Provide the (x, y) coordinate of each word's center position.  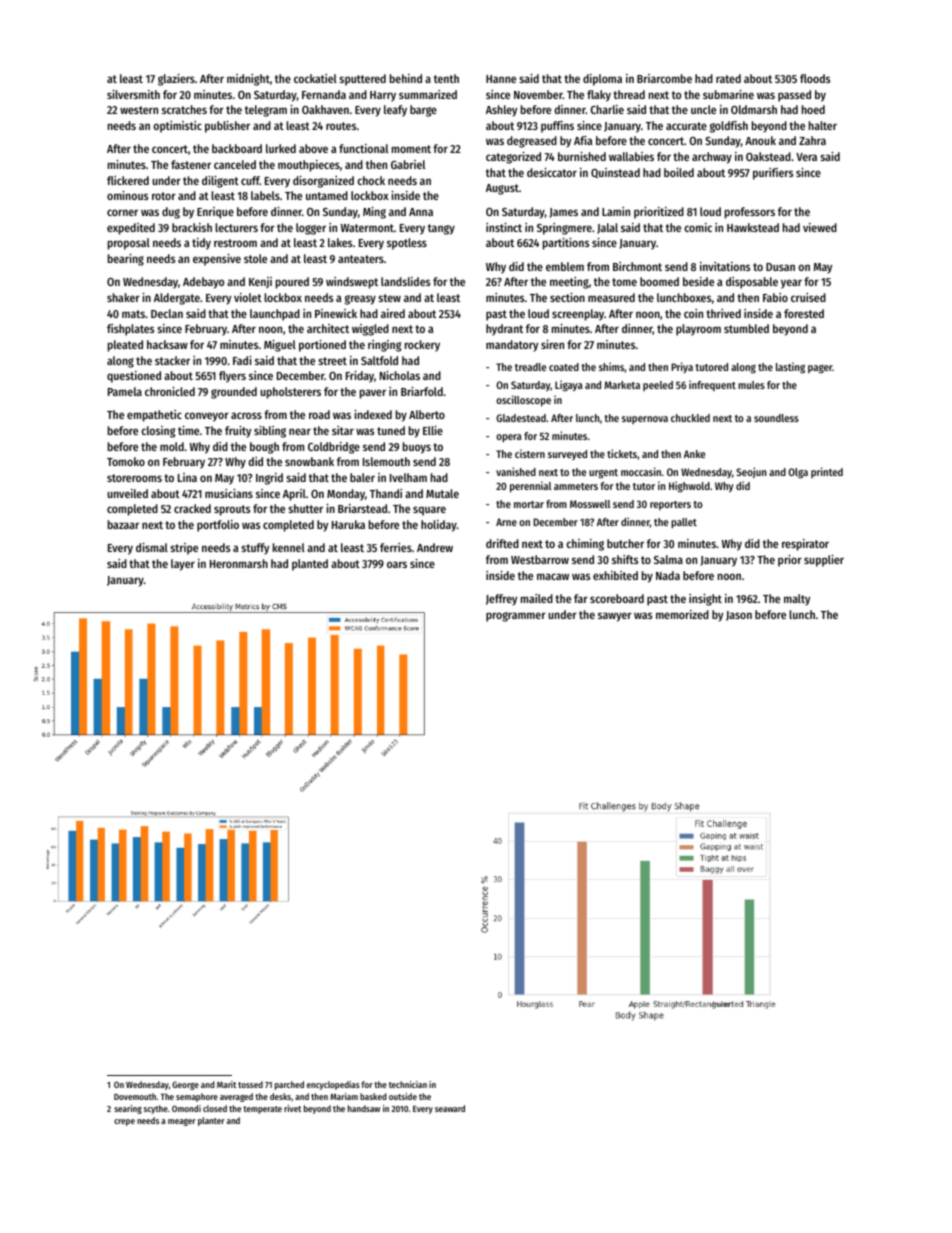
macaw (553, 576)
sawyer (615, 617)
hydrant (504, 330)
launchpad (275, 315)
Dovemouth (135, 1096)
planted (310, 565)
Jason (739, 616)
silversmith (133, 94)
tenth (446, 78)
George (185, 1085)
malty (797, 600)
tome (624, 282)
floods (815, 78)
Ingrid (269, 479)
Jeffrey (501, 600)
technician (408, 1084)
